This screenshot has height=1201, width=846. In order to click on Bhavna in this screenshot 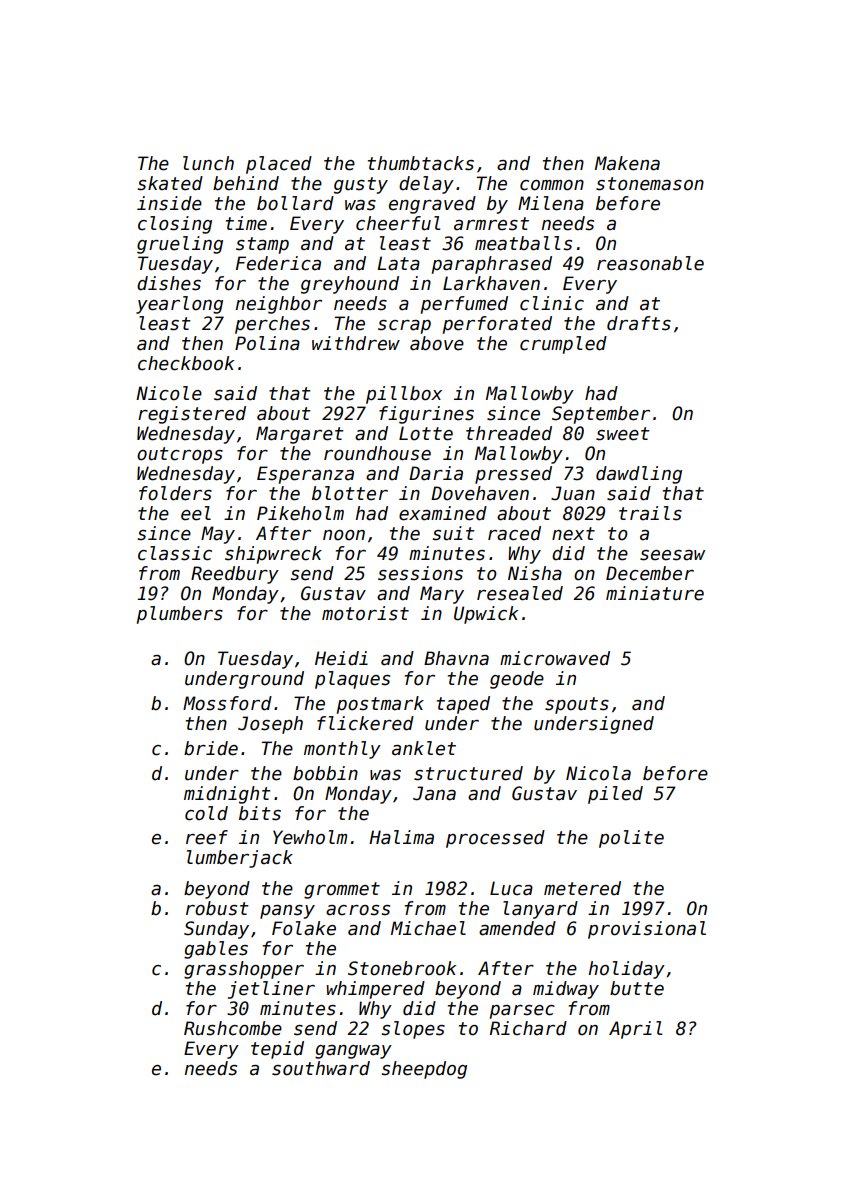, I will do `click(456, 658)`.
